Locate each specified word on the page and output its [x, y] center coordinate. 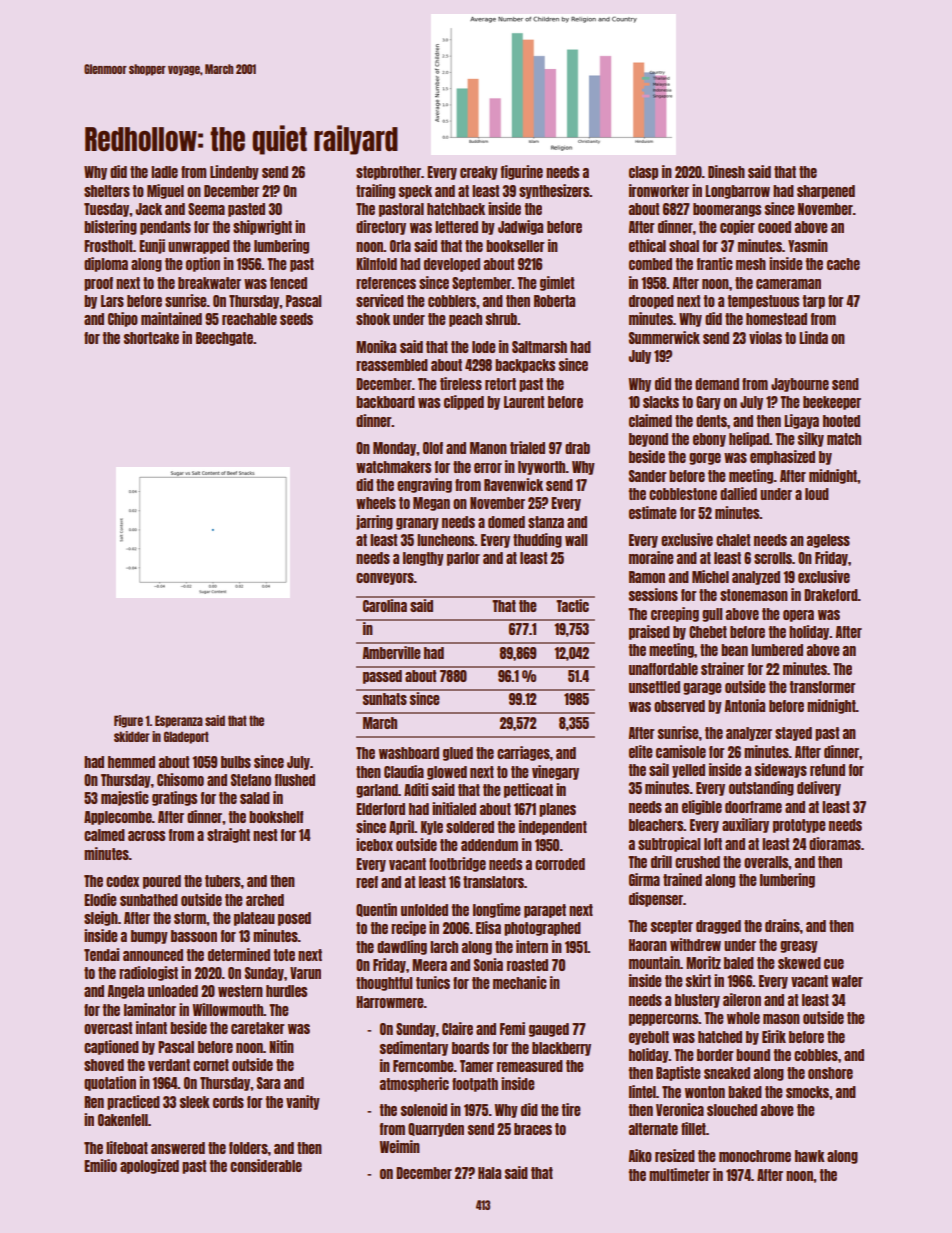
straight [228, 835]
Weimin [399, 1146]
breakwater [209, 283]
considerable [266, 1165]
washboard [409, 753]
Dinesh [726, 171]
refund [827, 770]
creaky [479, 173]
